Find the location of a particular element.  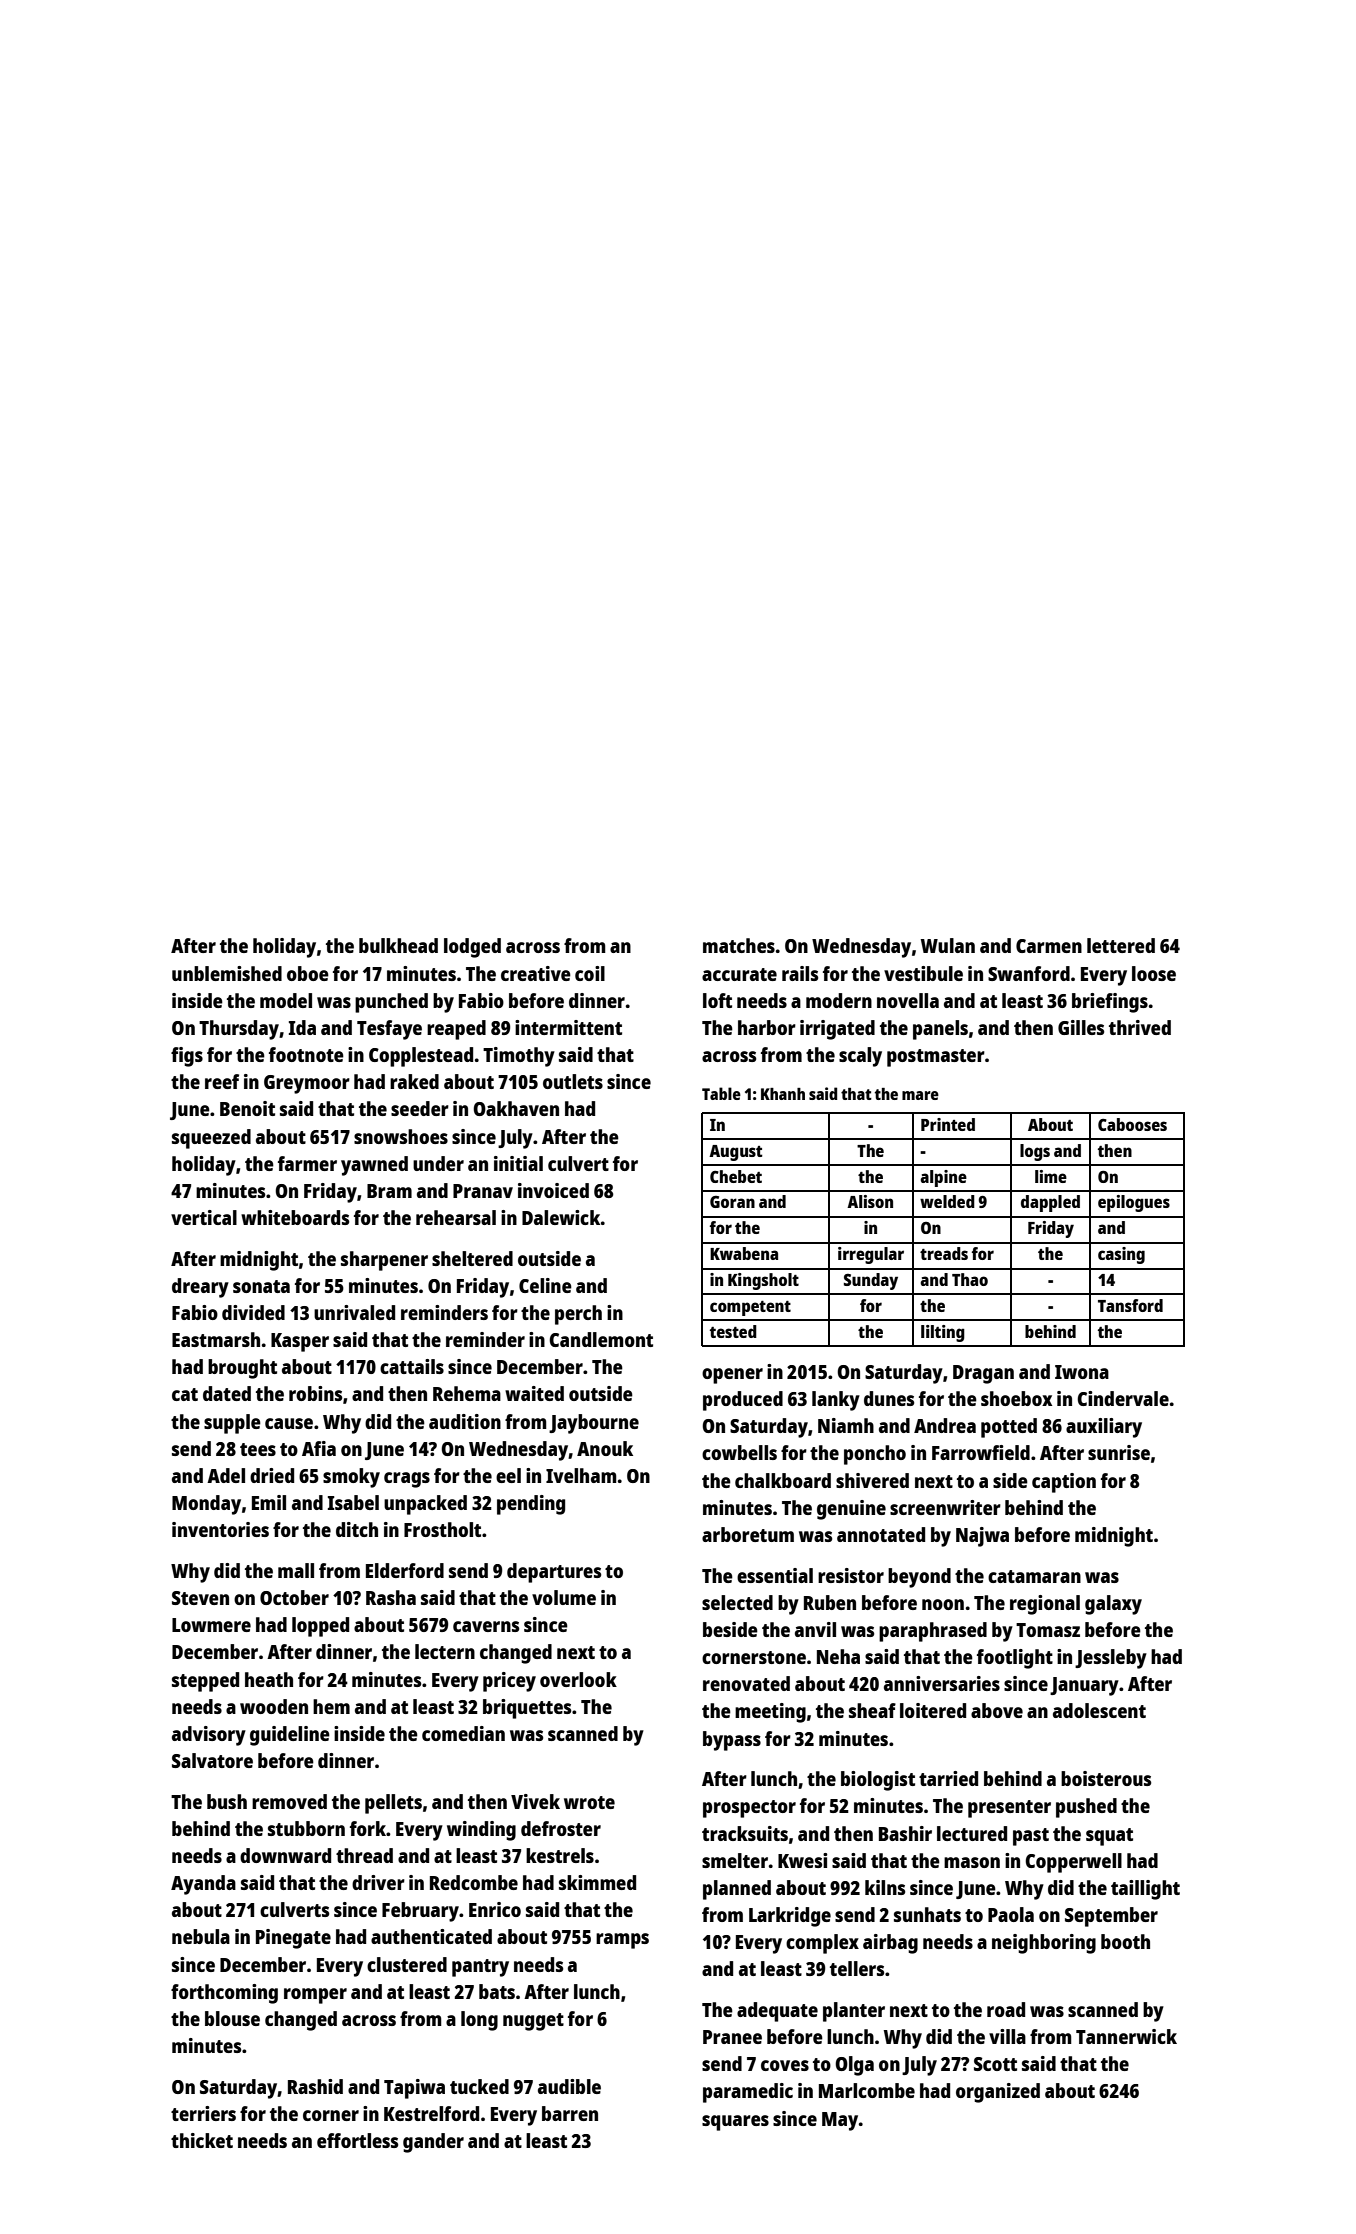

Emil is located at coordinates (269, 1502).
